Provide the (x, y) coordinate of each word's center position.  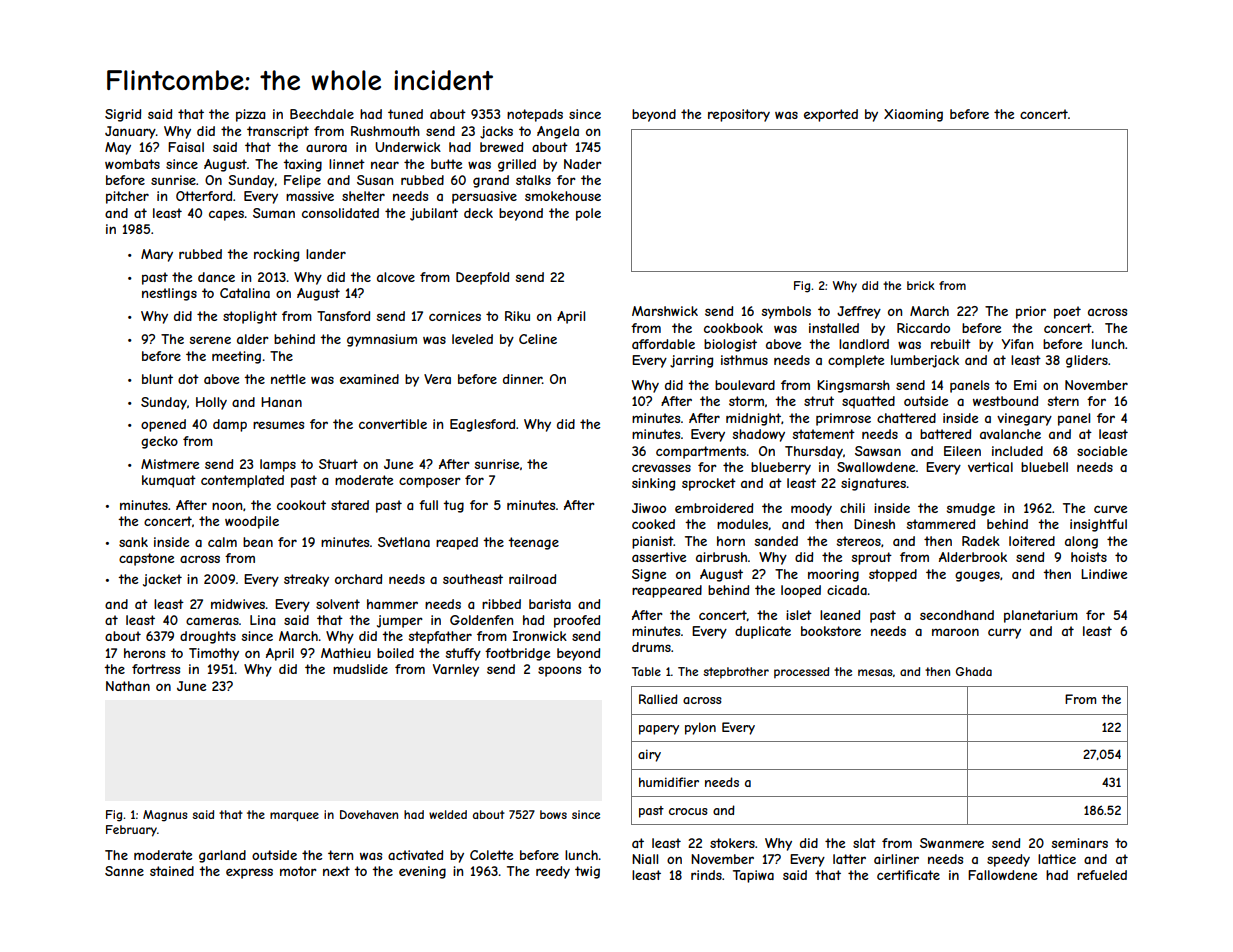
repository (739, 115)
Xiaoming (913, 115)
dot (188, 379)
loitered (1032, 541)
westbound (1005, 401)
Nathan (128, 686)
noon (227, 506)
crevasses (661, 468)
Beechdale (322, 114)
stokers (732, 843)
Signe (649, 575)
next (336, 871)
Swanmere (952, 843)
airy (649, 755)
